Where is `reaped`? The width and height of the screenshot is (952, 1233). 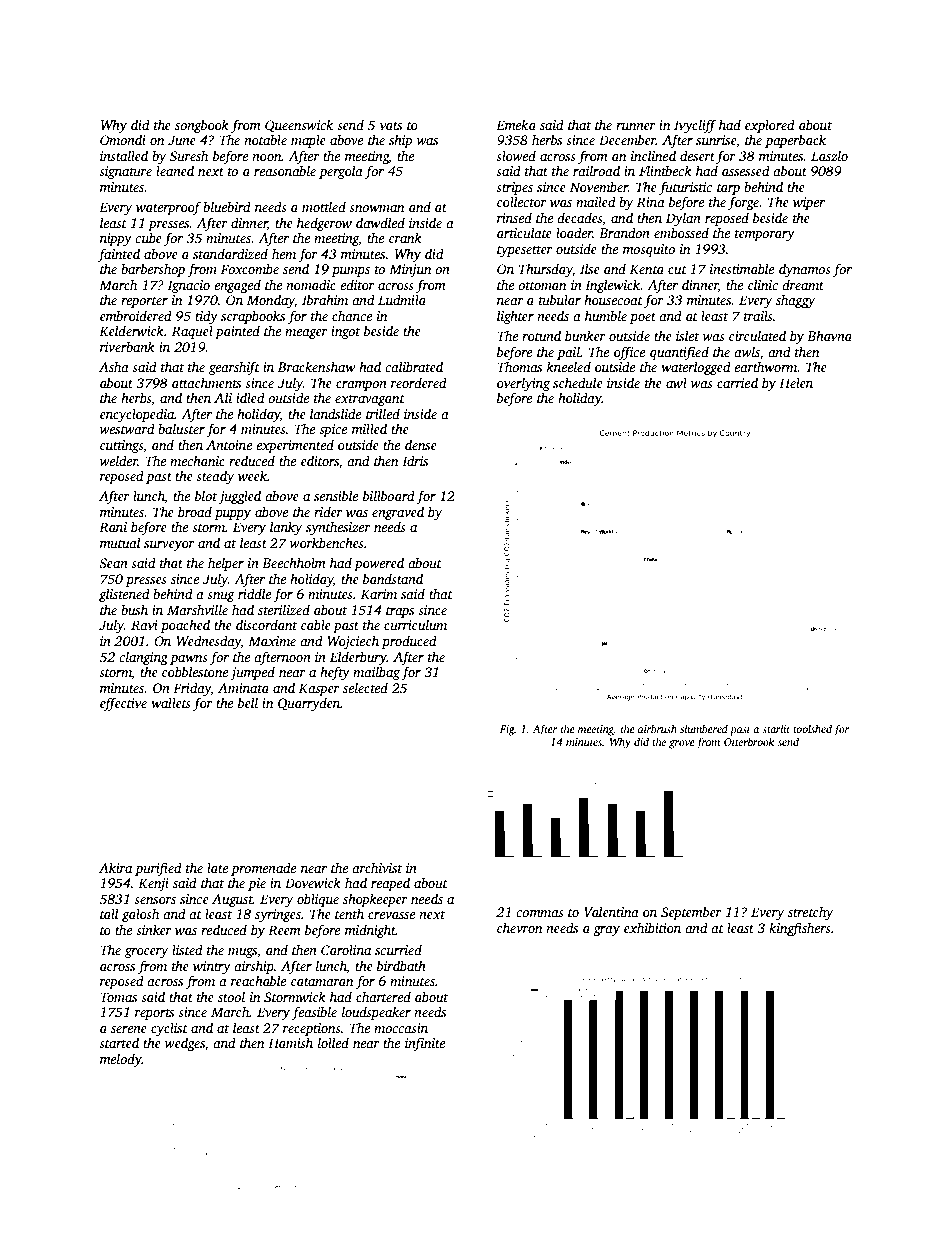 reaped is located at coordinates (390, 884).
